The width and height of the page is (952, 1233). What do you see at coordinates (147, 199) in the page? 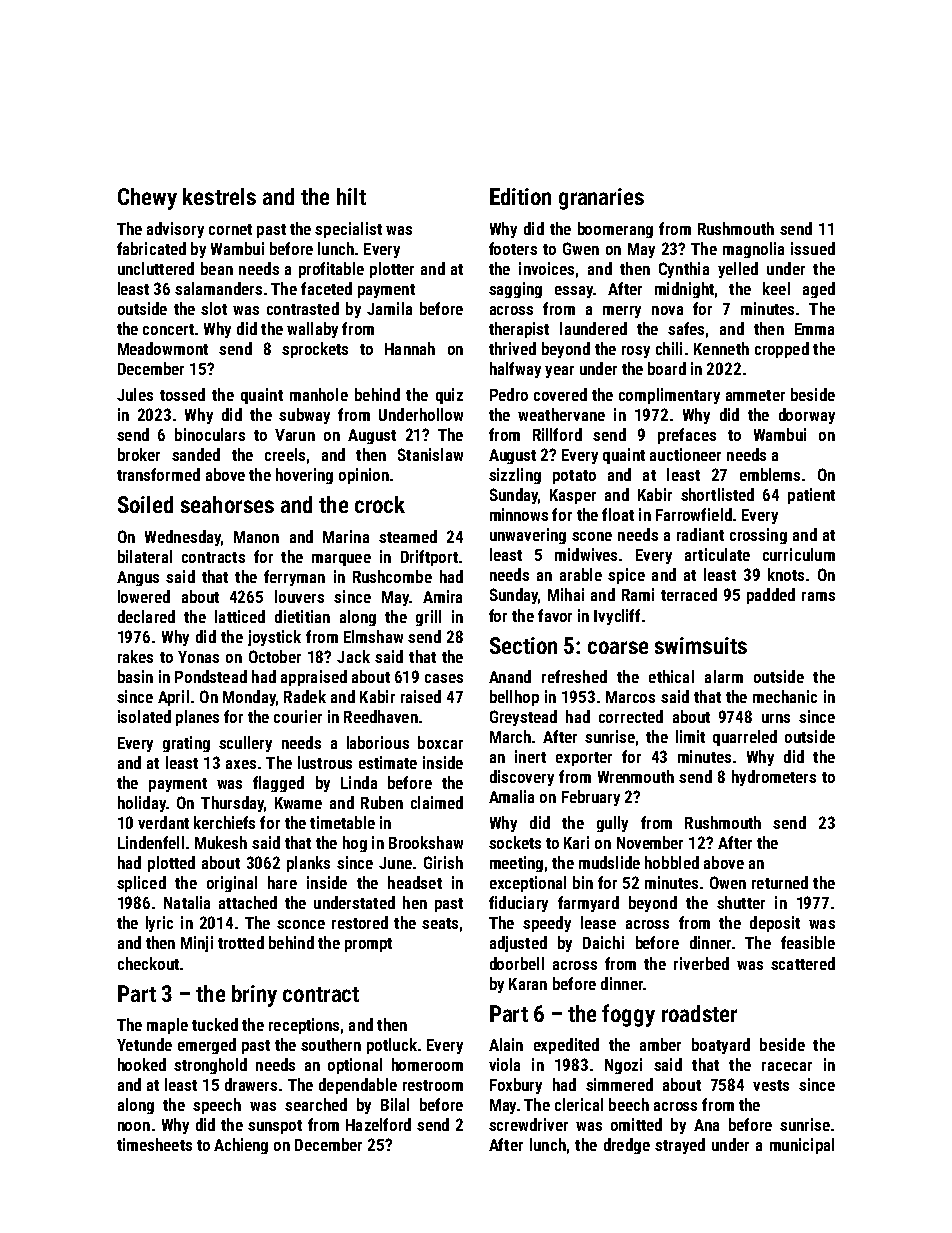
I see `Chewy` at bounding box center [147, 199].
